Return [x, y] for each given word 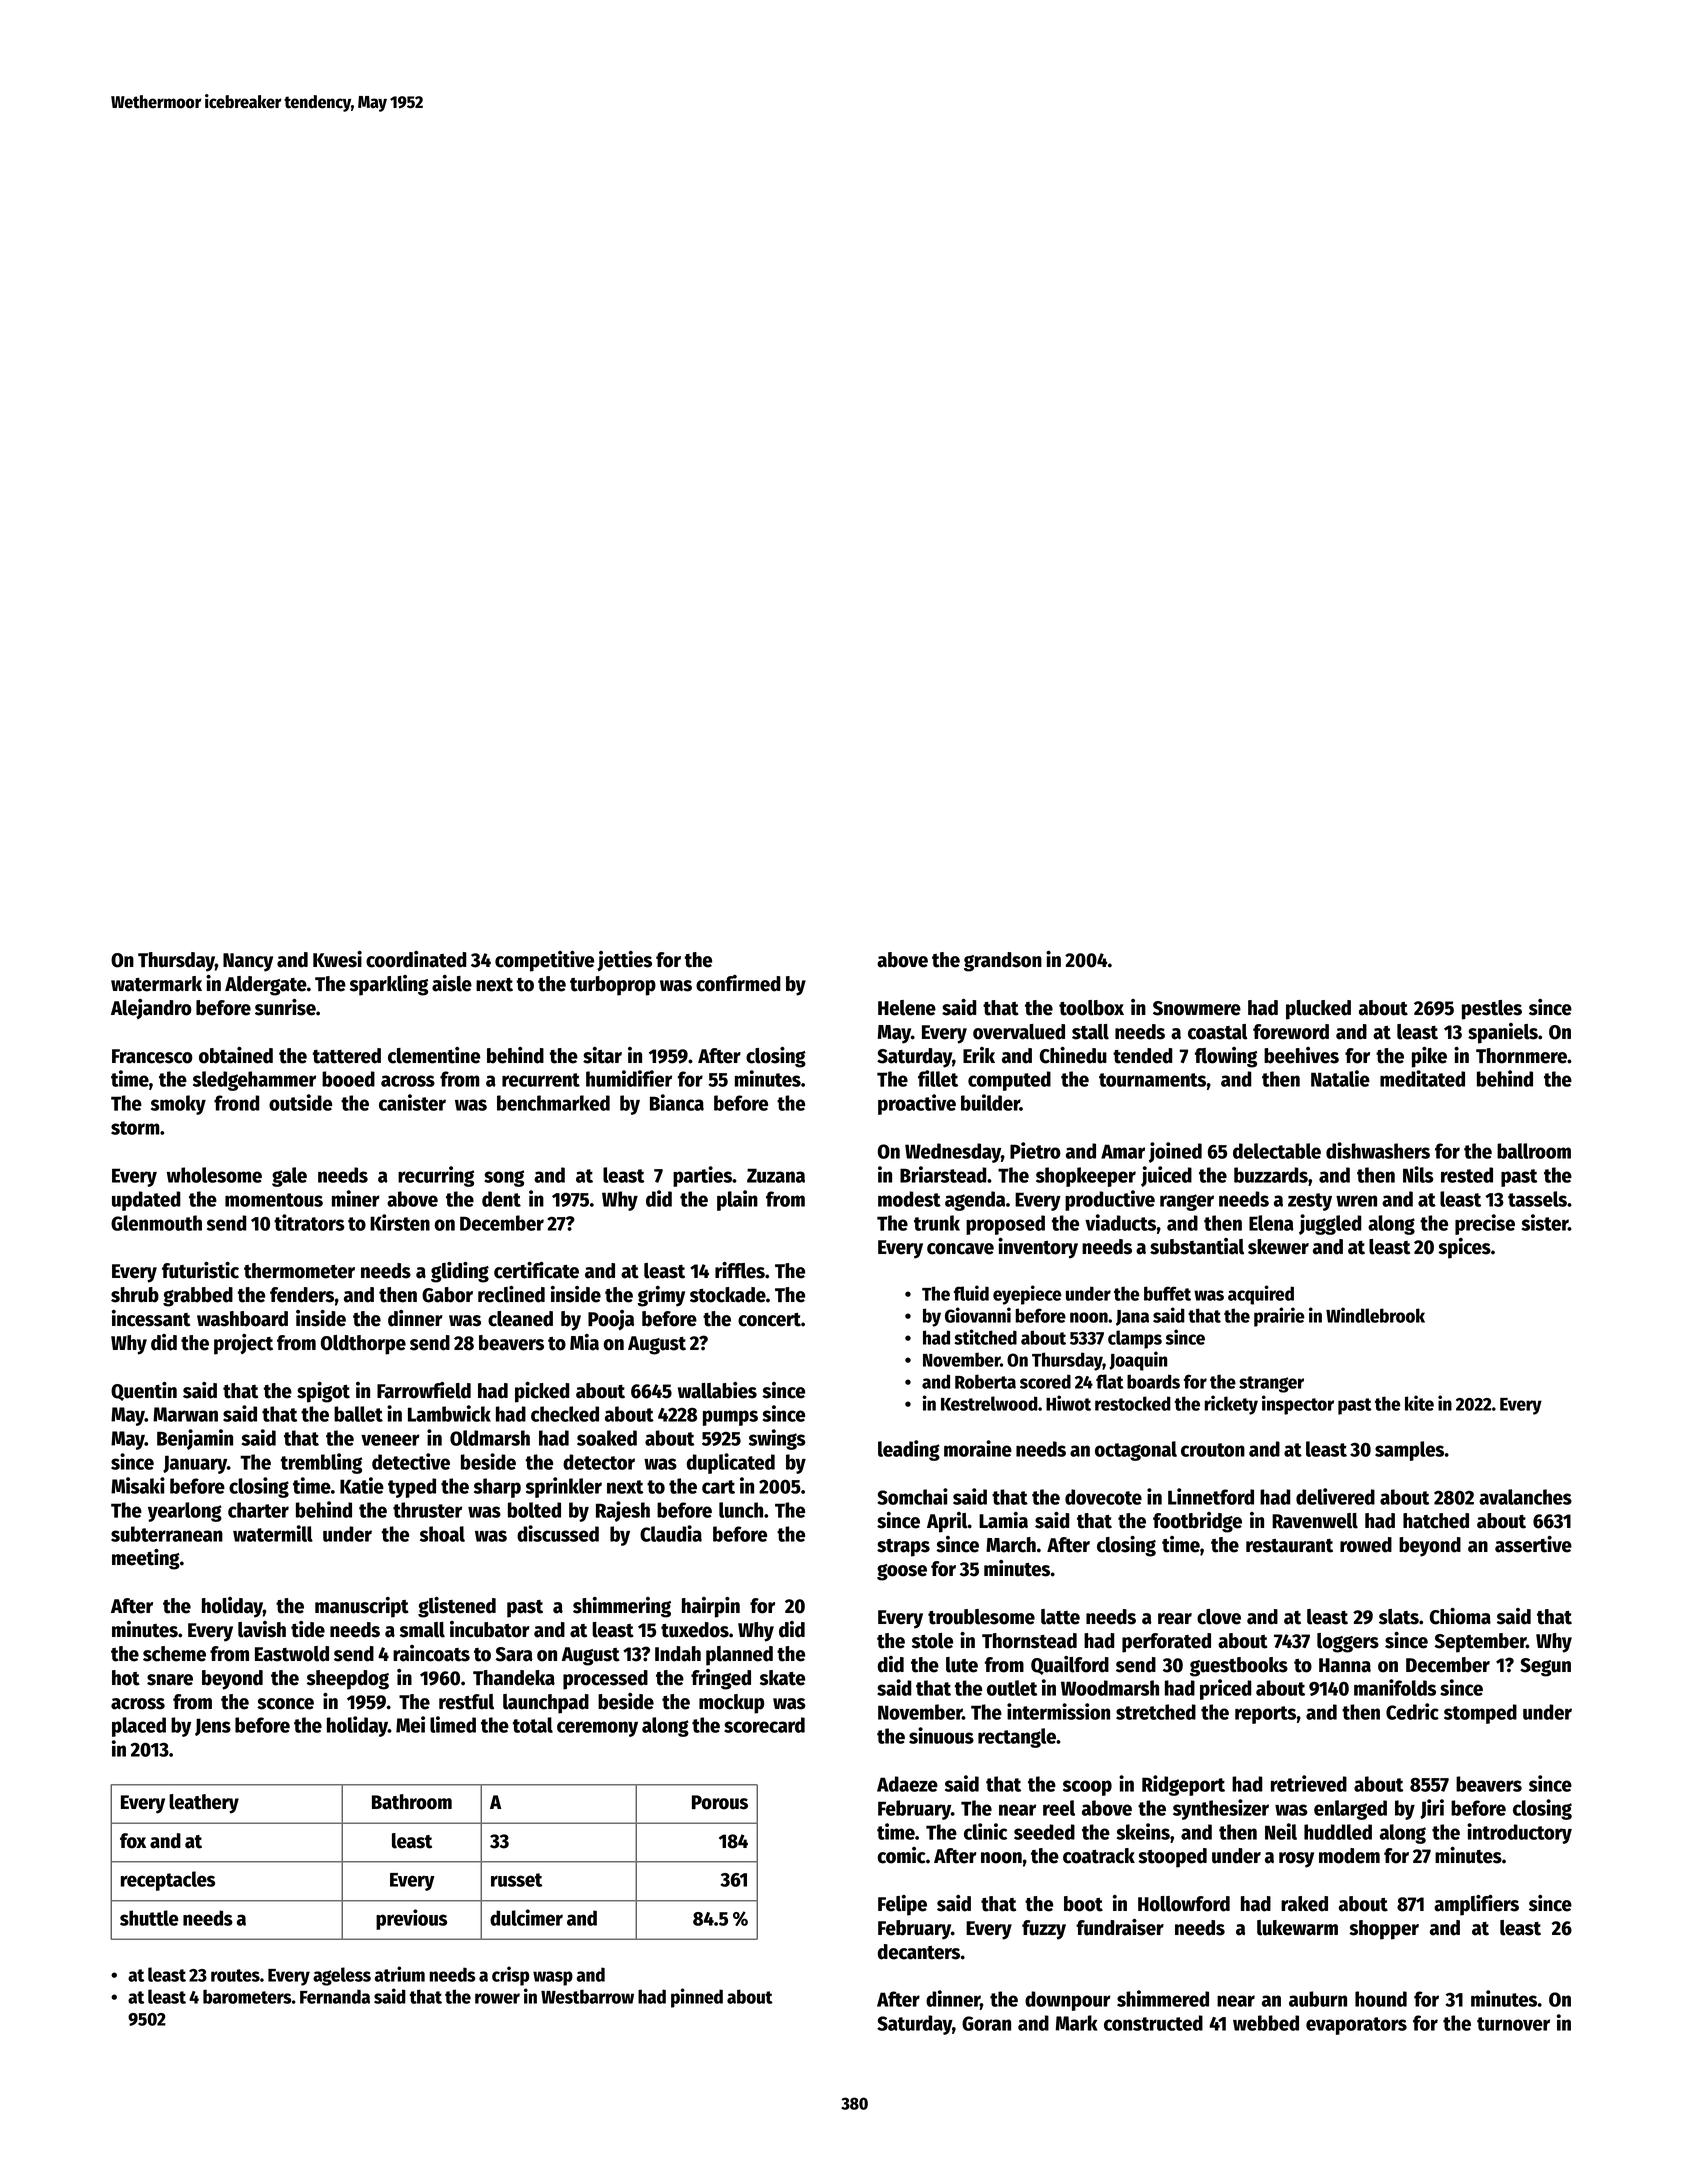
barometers [247, 1996]
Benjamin [195, 1439]
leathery [204, 1804]
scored [1045, 1381]
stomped [1480, 1714]
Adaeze [907, 1784]
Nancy [248, 962]
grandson [1003, 962]
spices [1464, 1248]
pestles [1492, 1010]
